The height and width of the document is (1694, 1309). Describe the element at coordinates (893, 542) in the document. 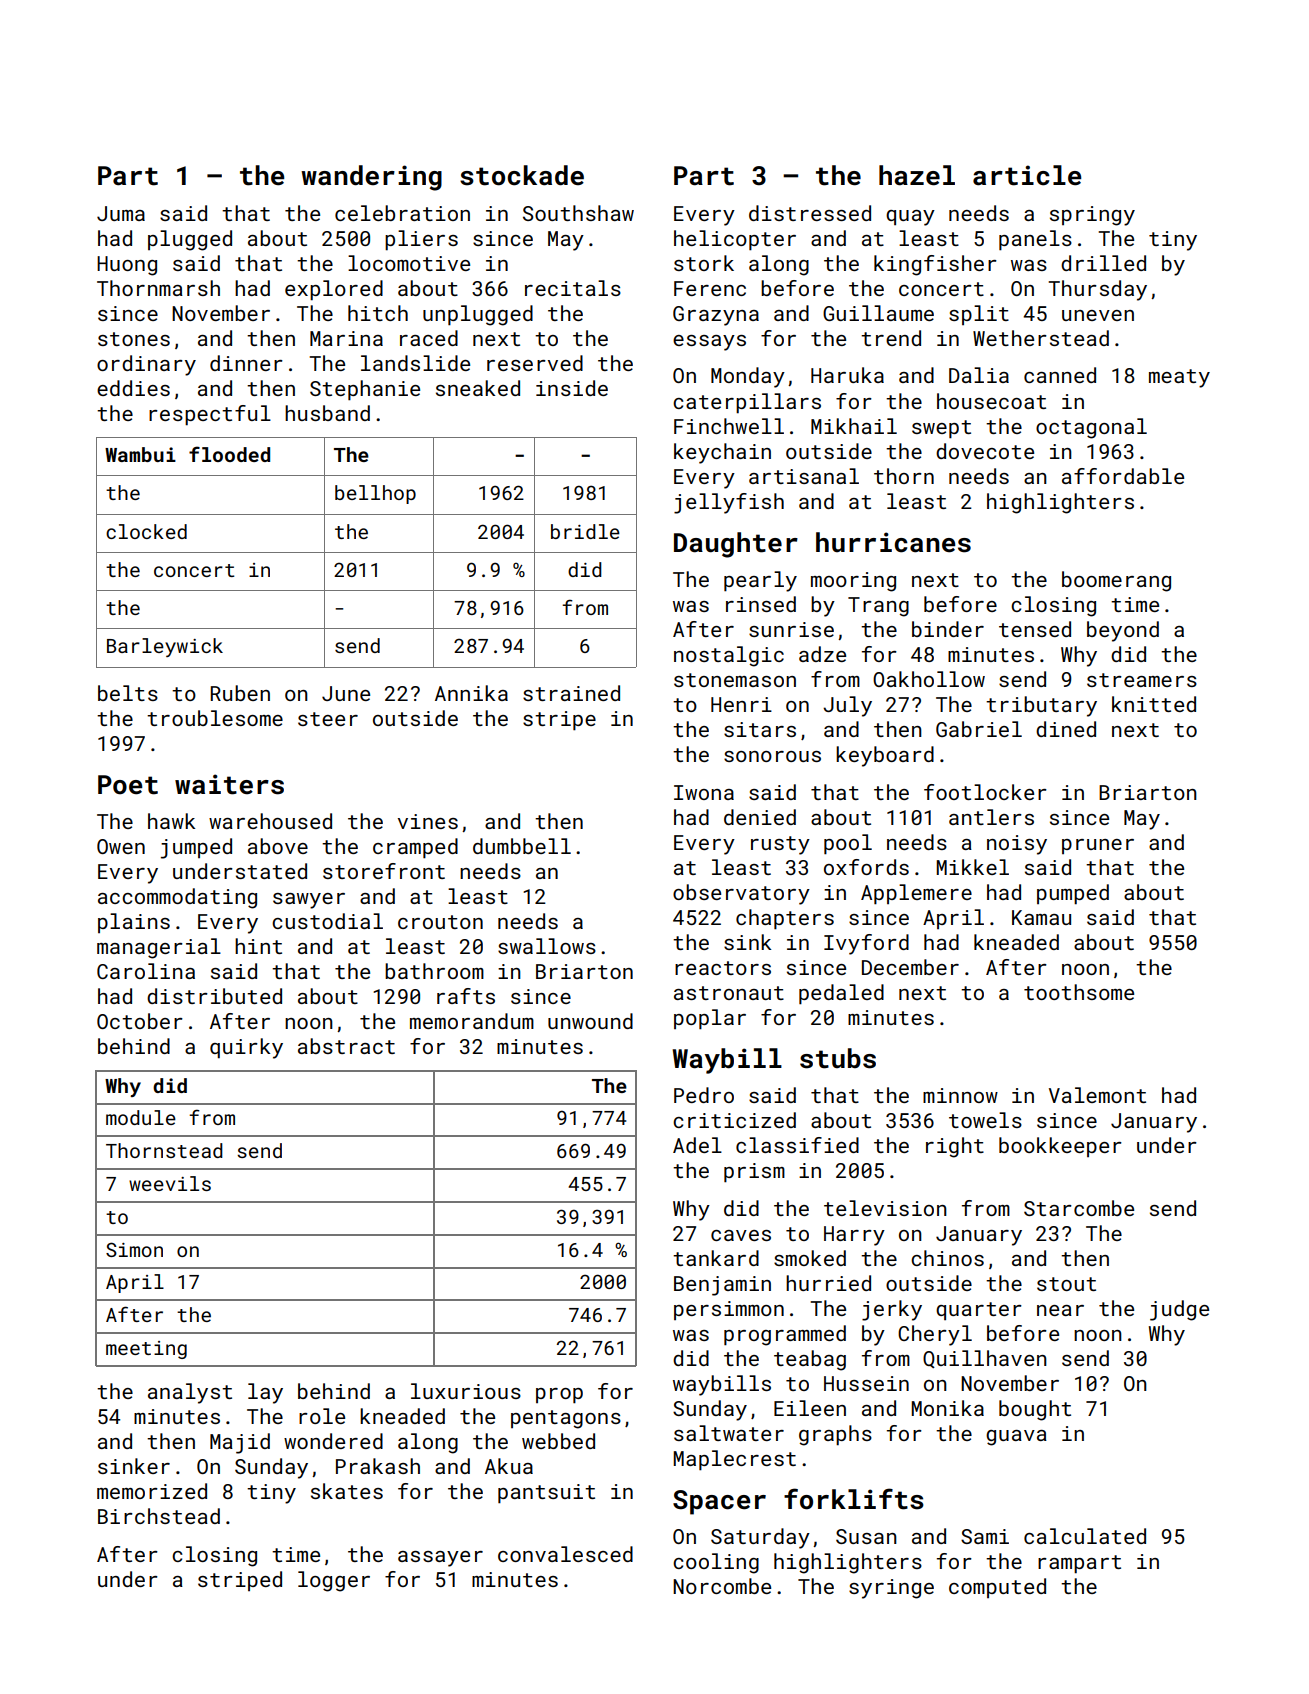

I see `hurricanes` at that location.
